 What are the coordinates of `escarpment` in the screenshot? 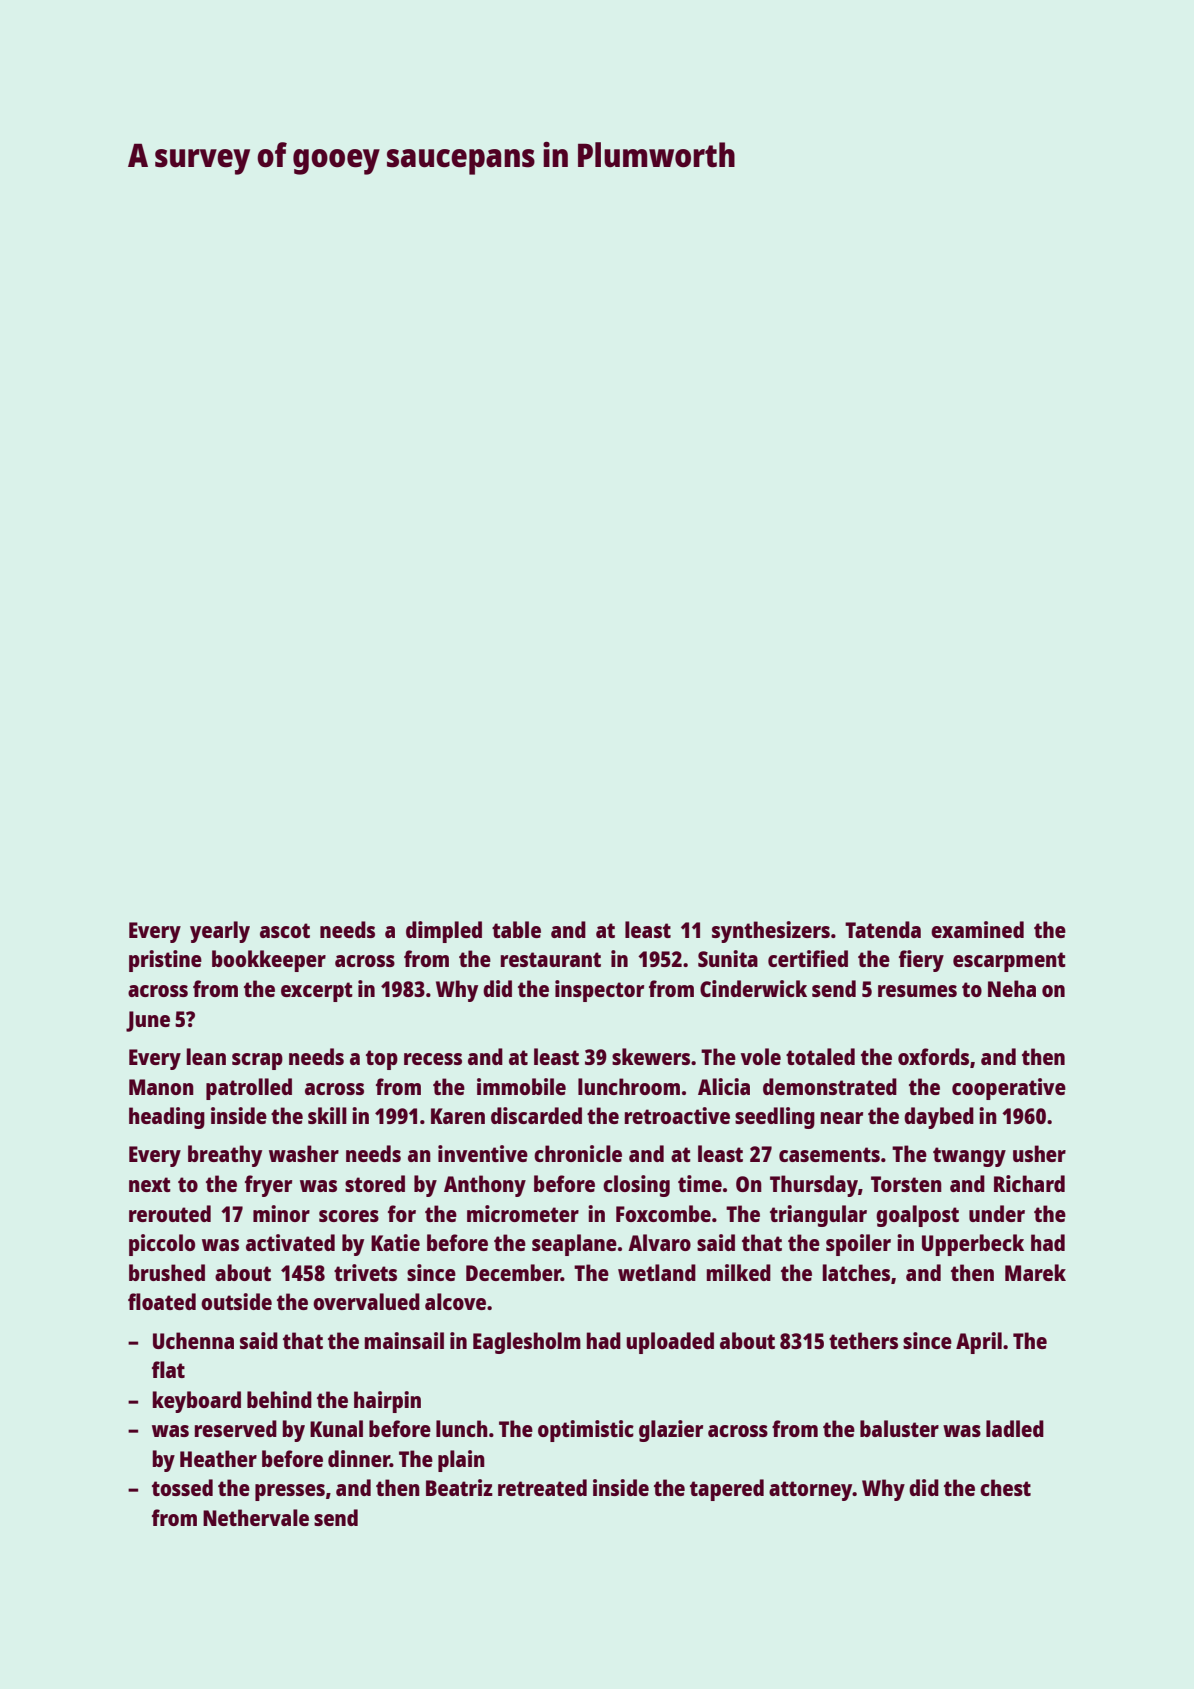 It's located at (1009, 962).
